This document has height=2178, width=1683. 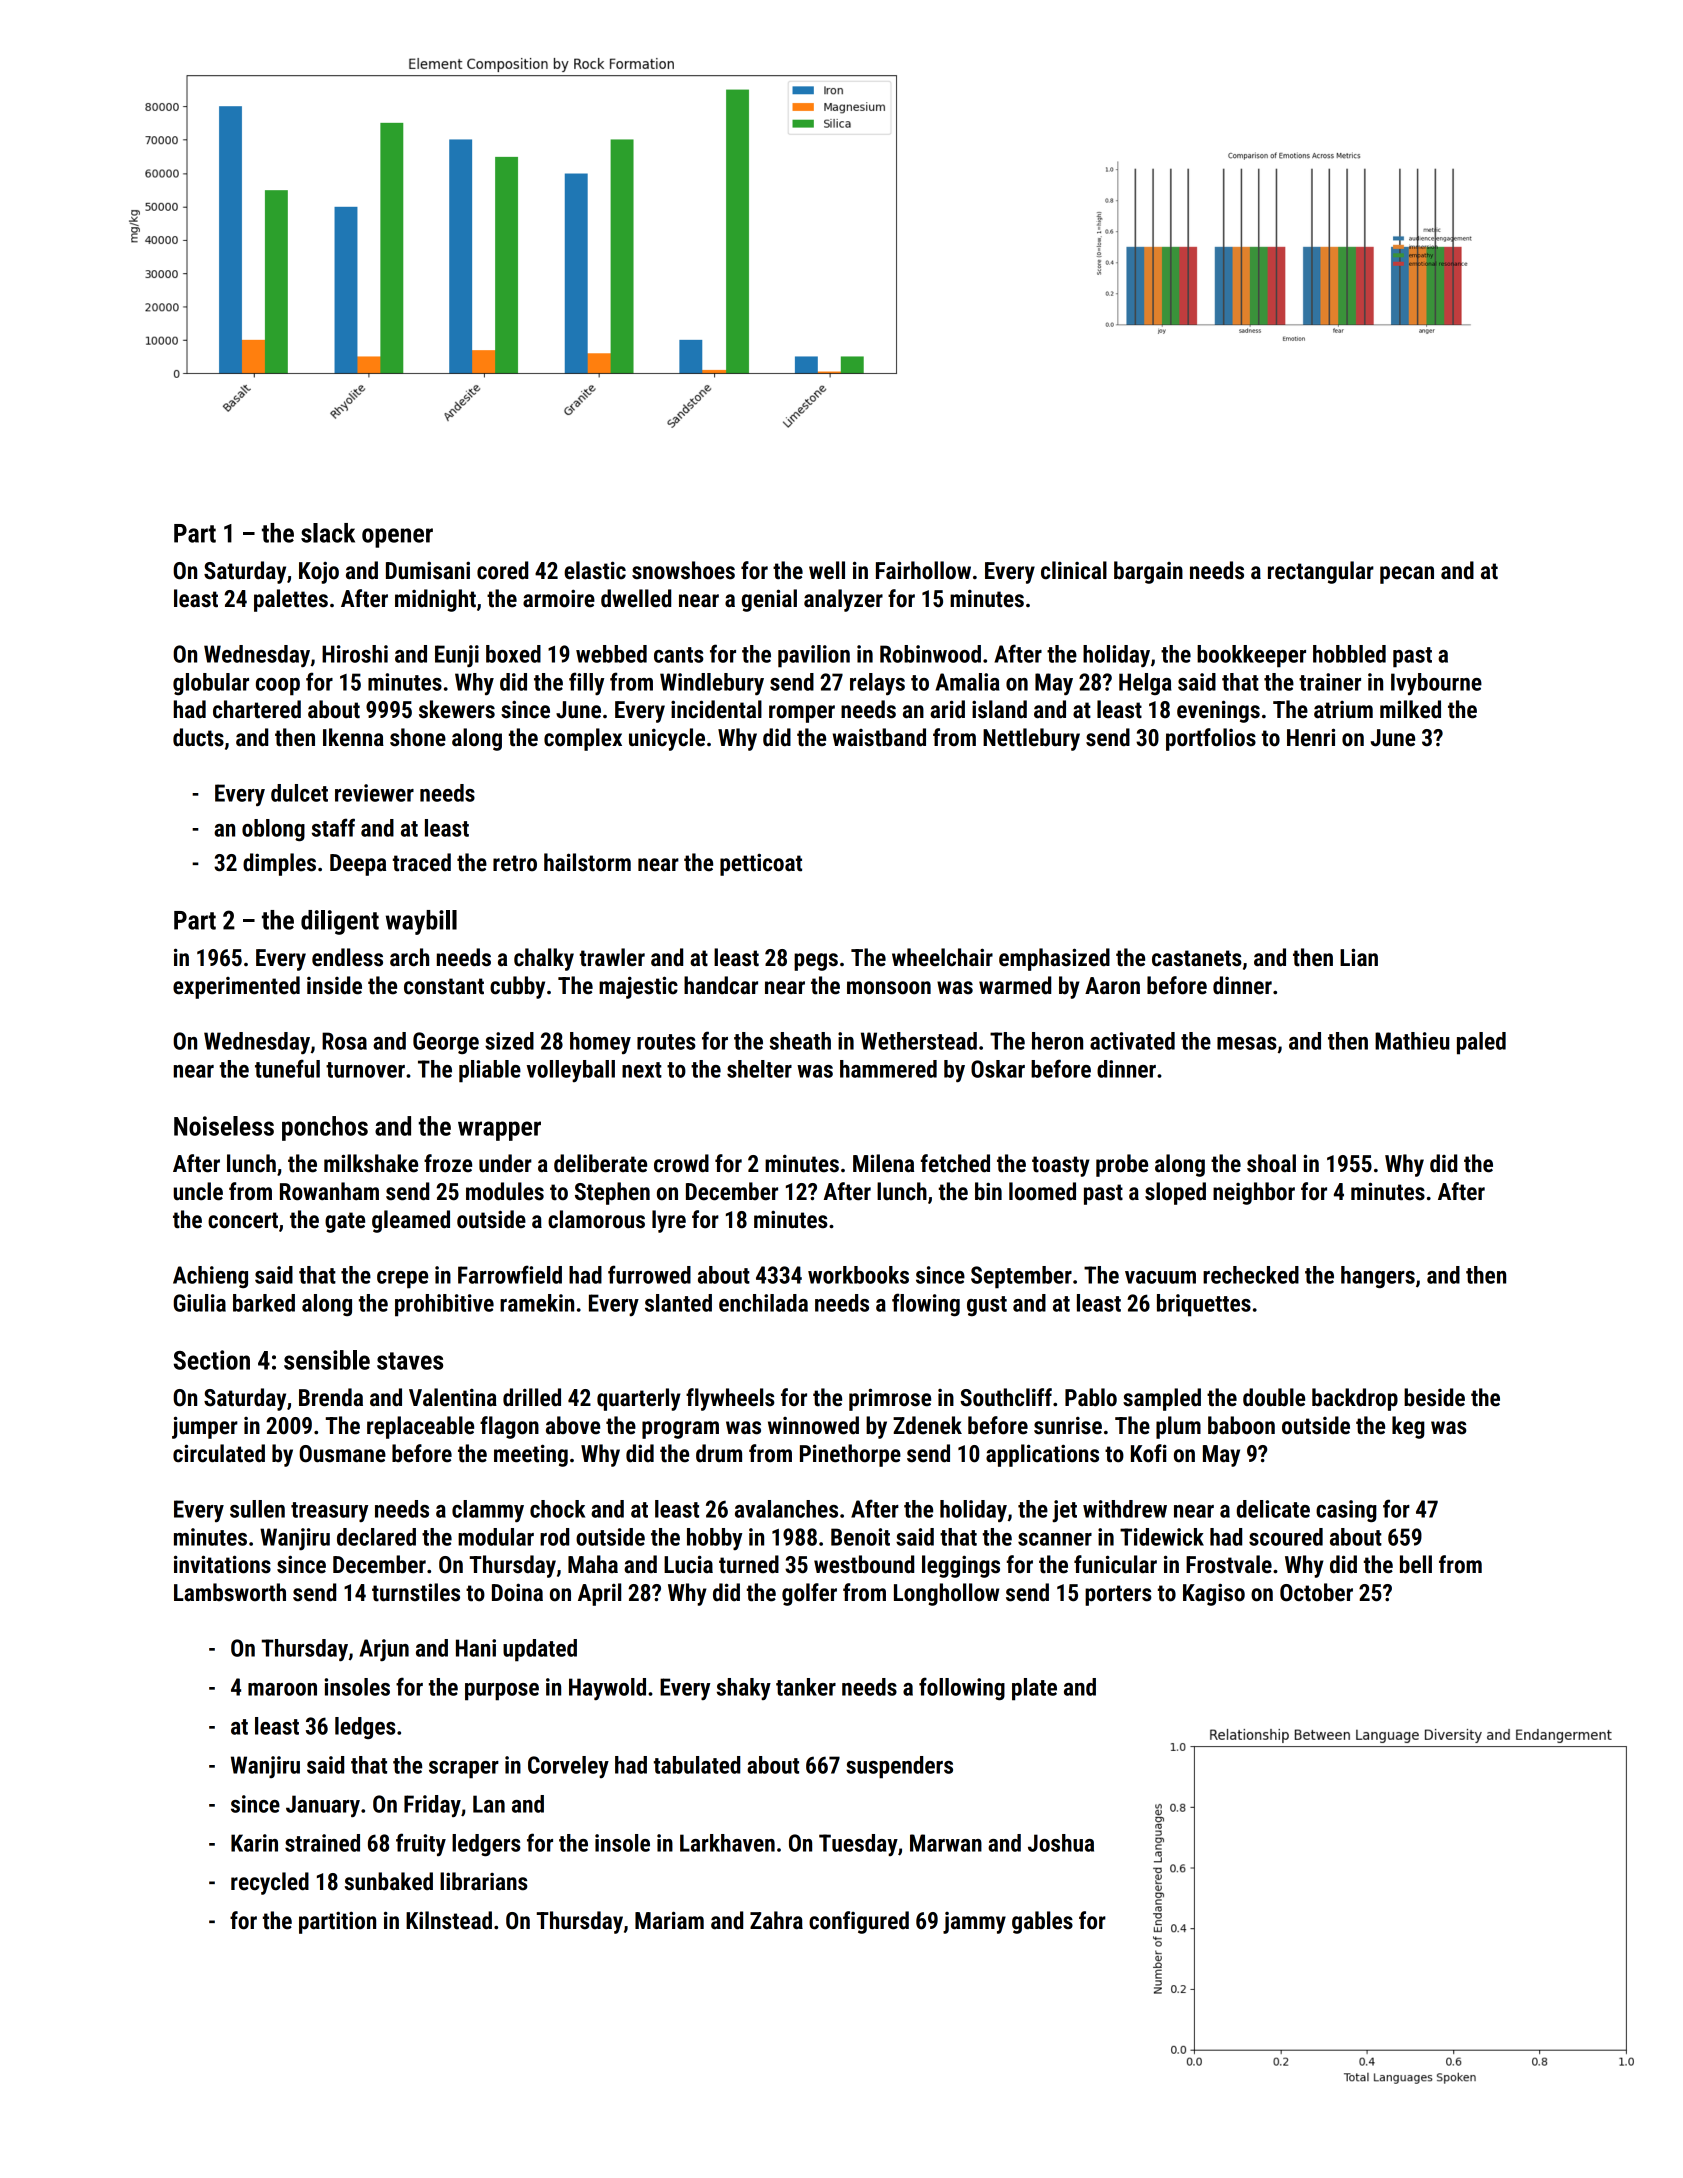 I want to click on petticoat, so click(x=761, y=864).
